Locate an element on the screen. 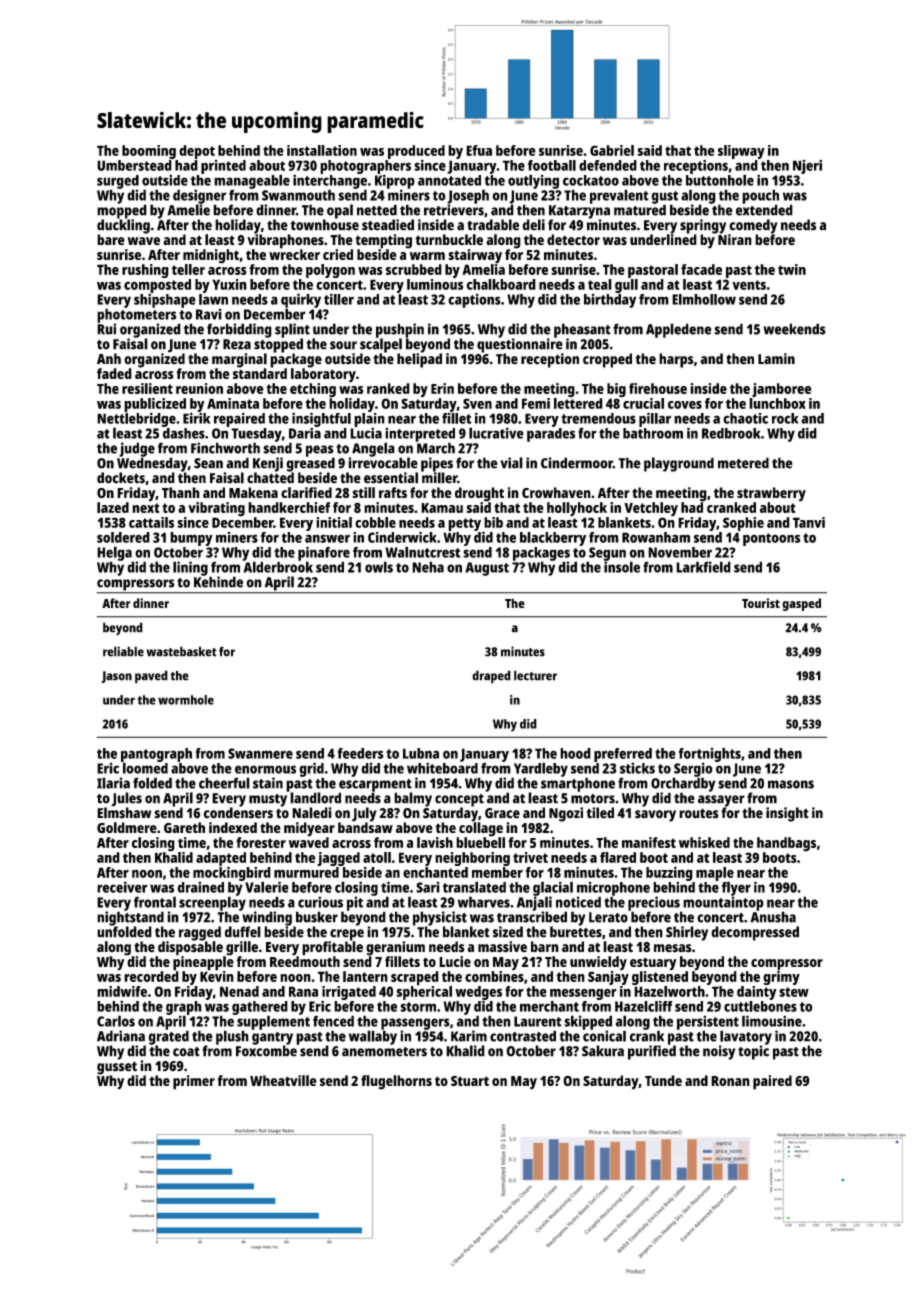 Image resolution: width=924 pixels, height=1314 pixels. owls is located at coordinates (379, 567).
